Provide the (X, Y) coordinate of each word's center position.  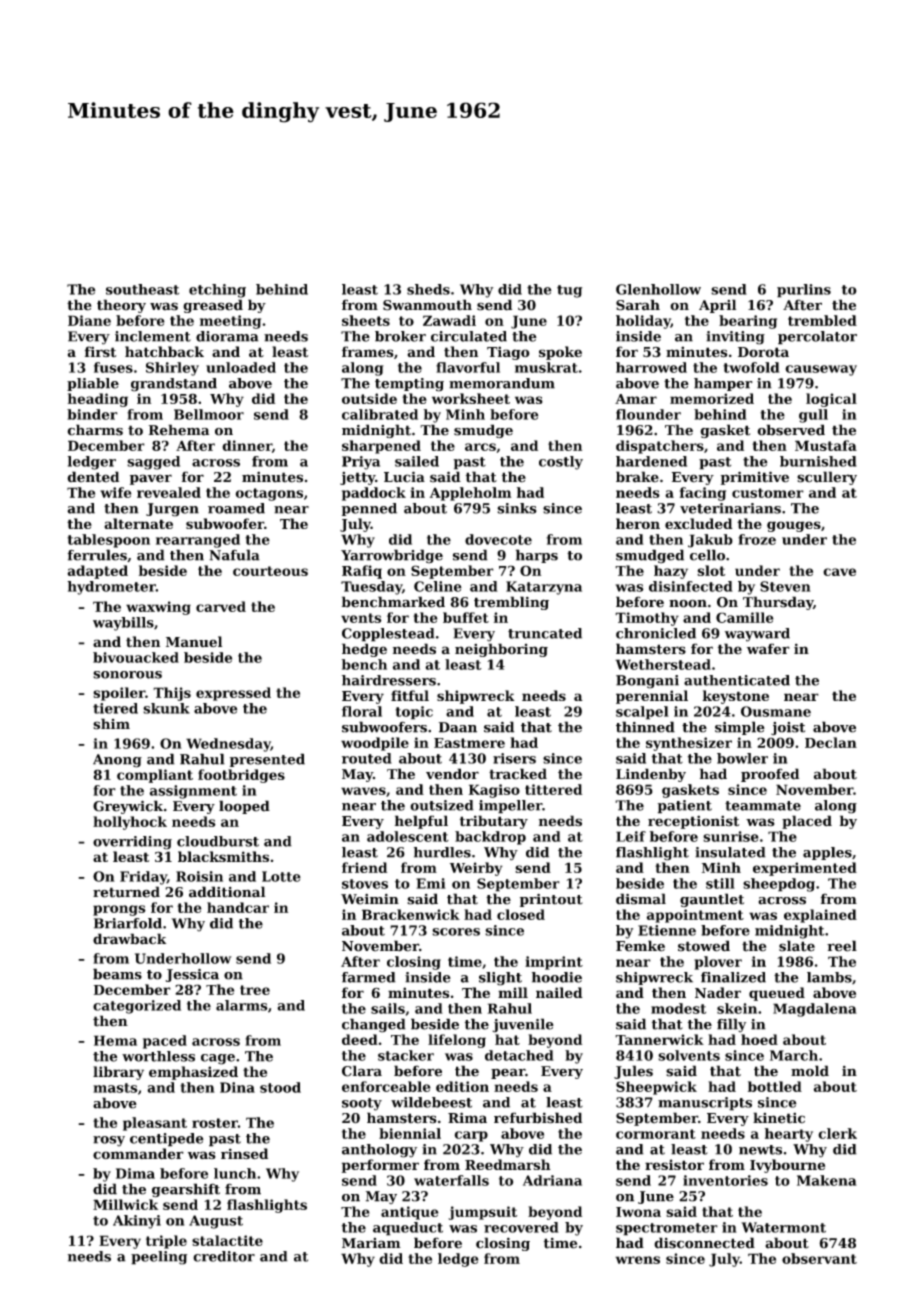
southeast (142, 289)
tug (569, 291)
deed (360, 1039)
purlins (804, 291)
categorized (137, 1007)
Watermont (783, 1227)
